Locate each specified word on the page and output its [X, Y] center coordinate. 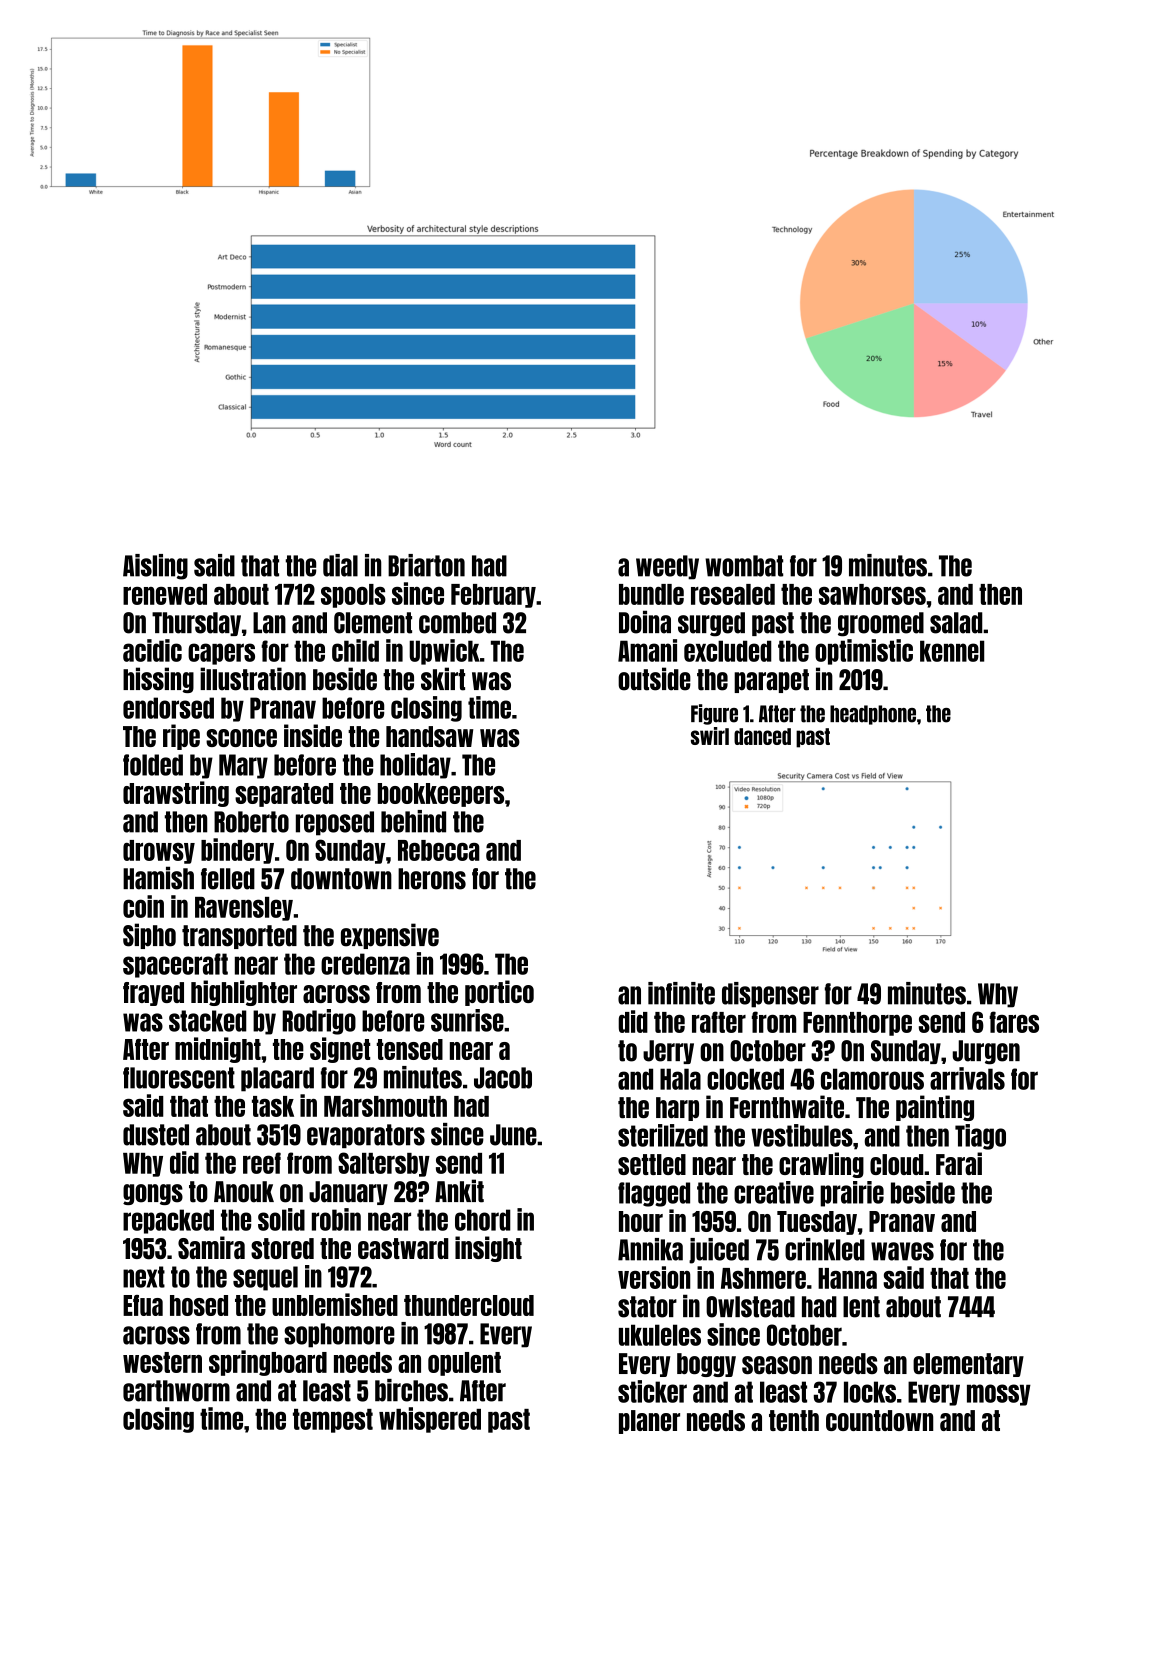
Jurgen [986, 1052]
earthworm [176, 1391]
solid [281, 1219]
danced [762, 736]
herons [432, 879]
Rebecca [439, 850]
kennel [952, 651]
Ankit [459, 1191]
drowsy [159, 852]
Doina [645, 622]
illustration [253, 679]
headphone [873, 715]
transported [239, 937]
